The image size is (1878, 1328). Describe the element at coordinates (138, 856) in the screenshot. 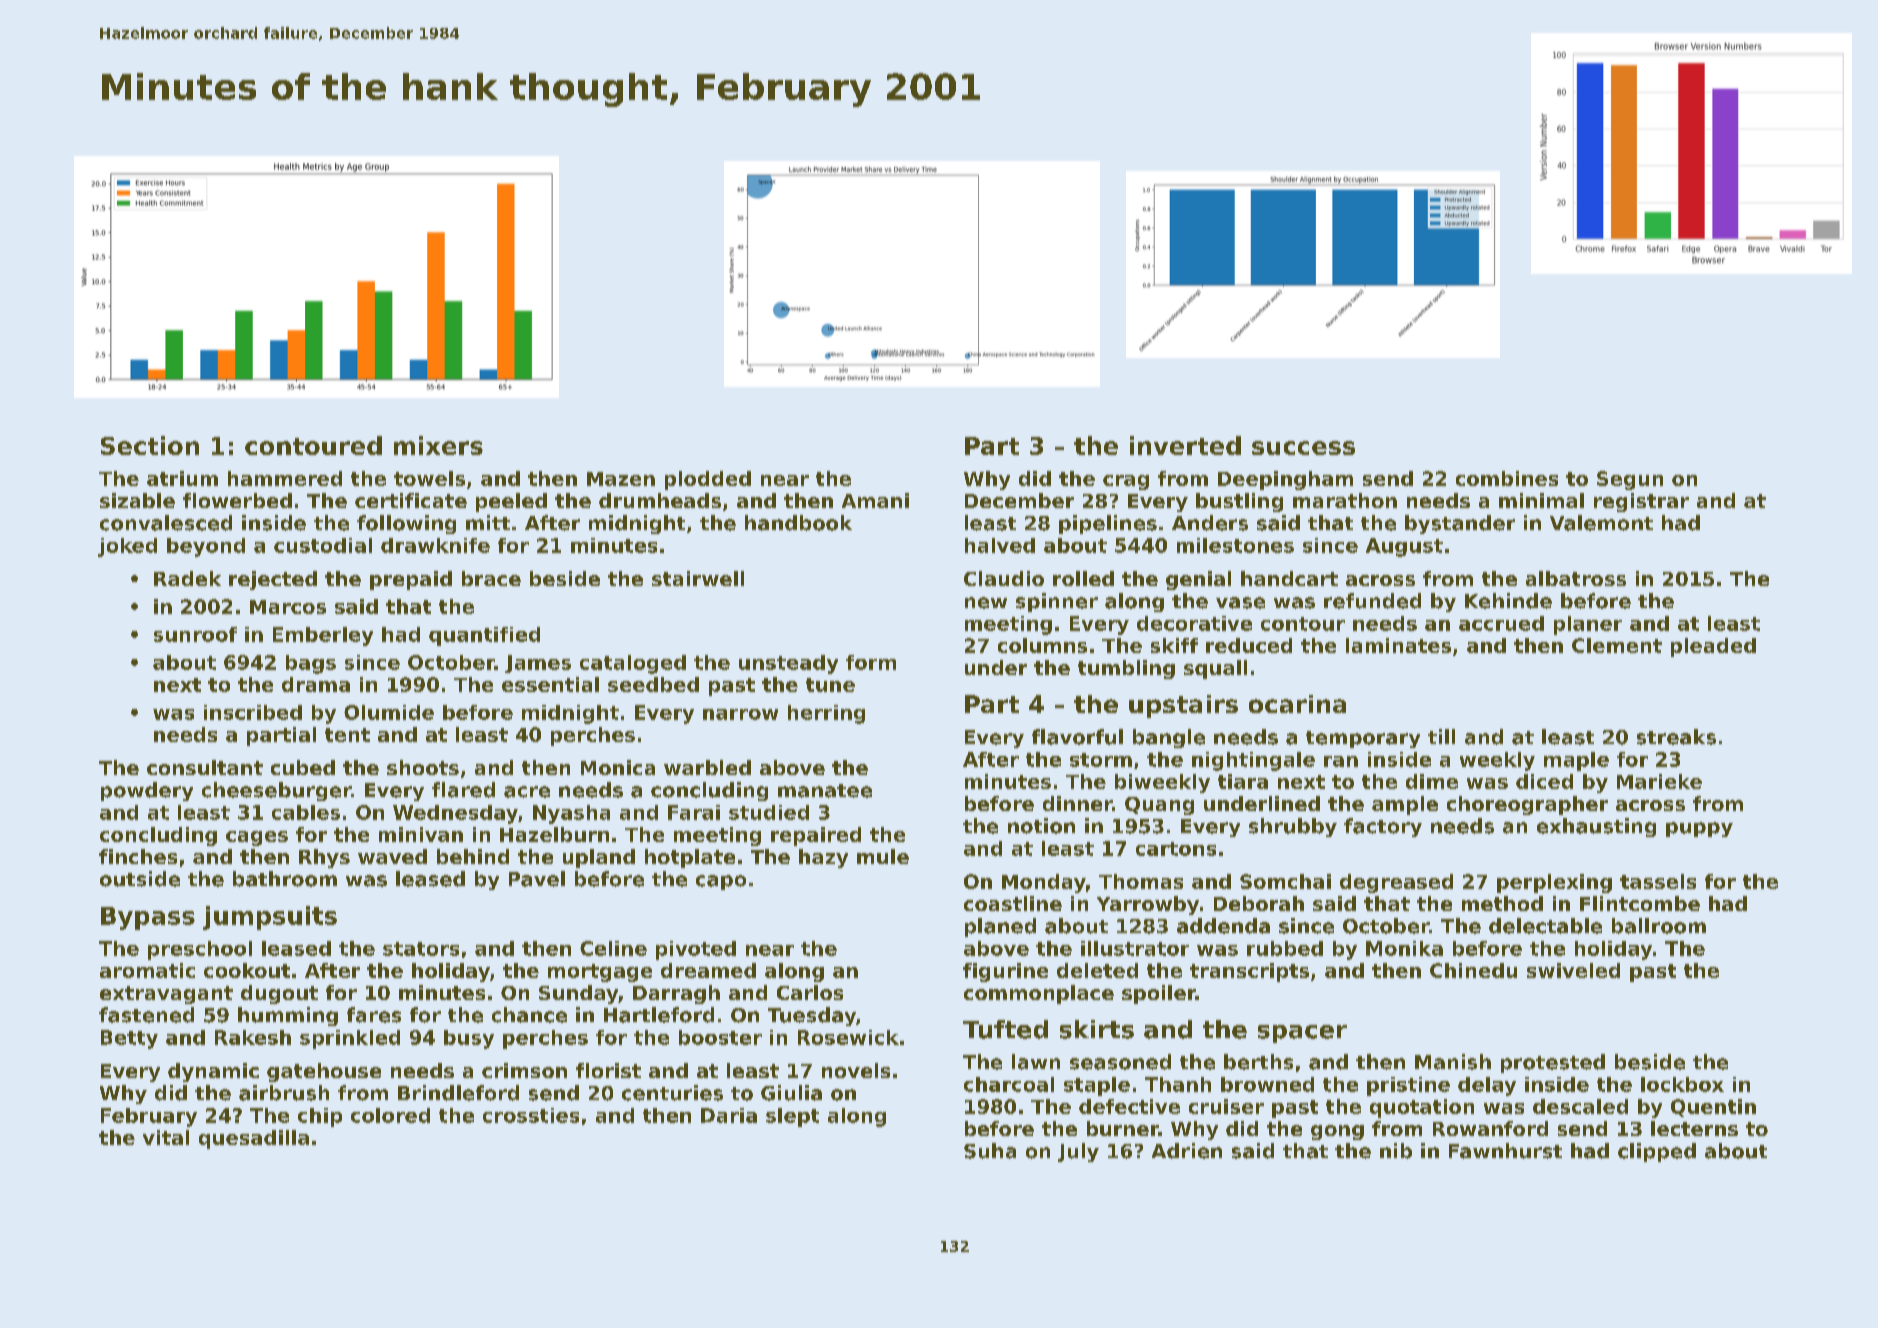

I see `finches` at that location.
